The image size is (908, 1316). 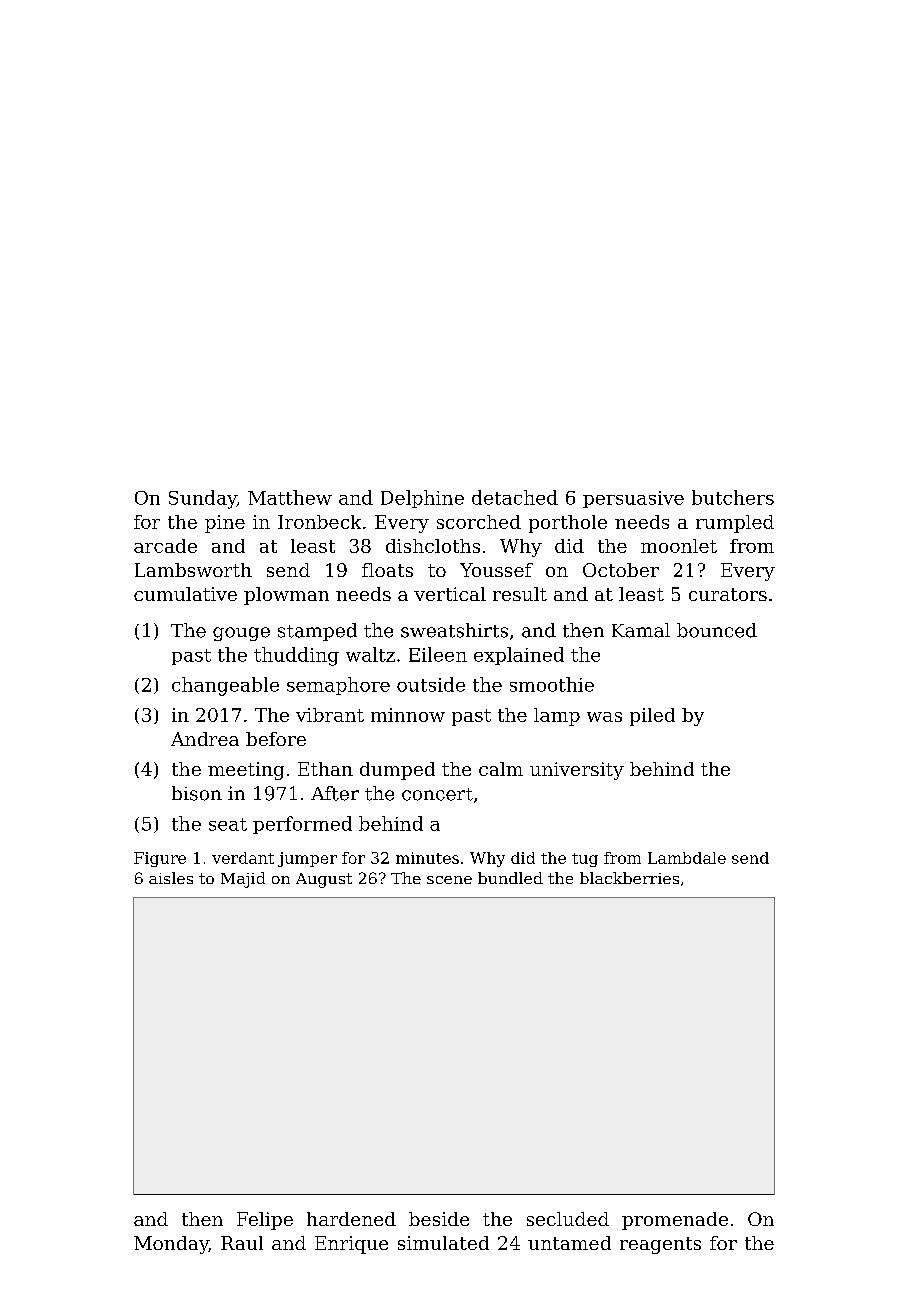 I want to click on Delphine, so click(x=422, y=499).
